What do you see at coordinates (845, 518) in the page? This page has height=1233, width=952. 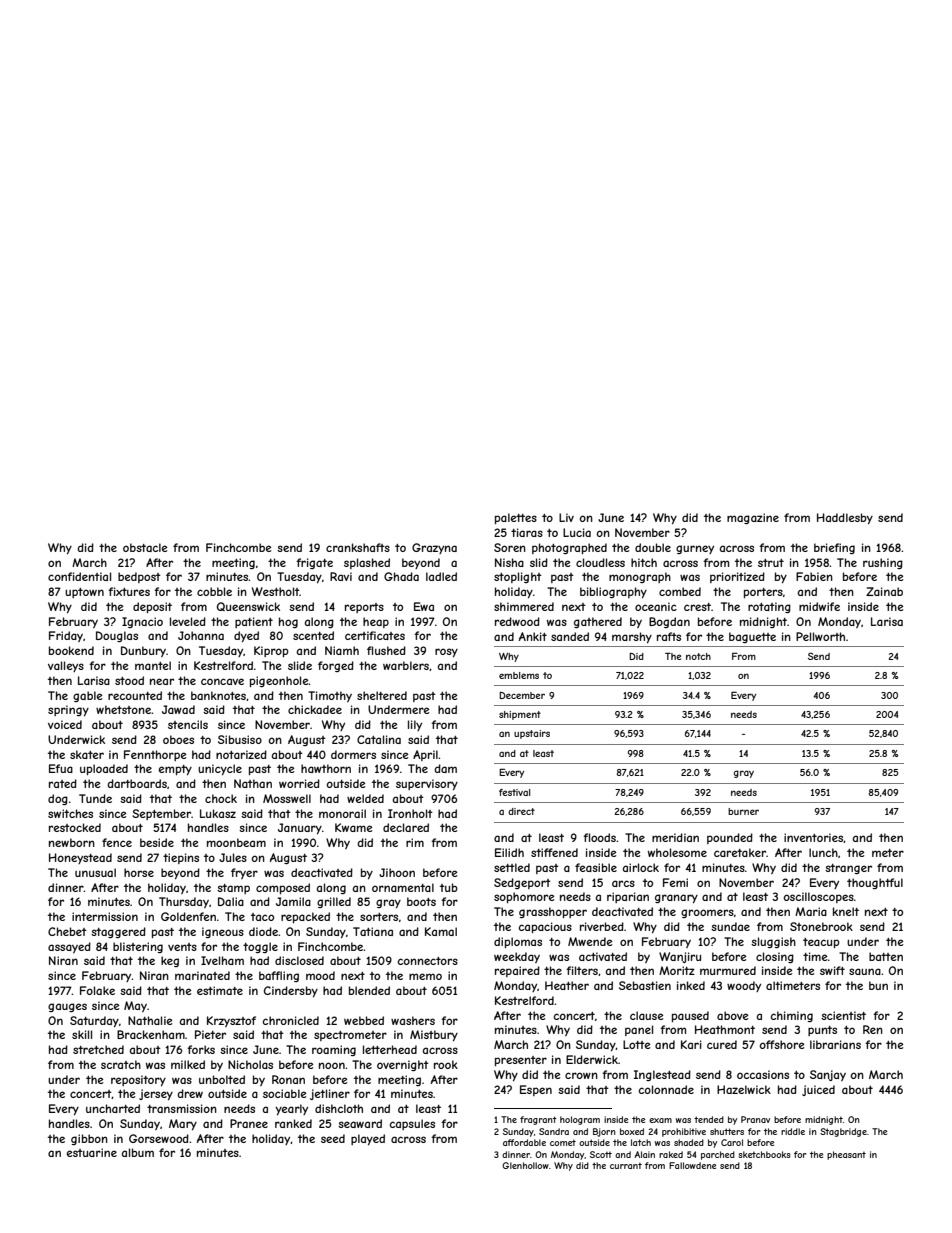 I see `Haddlesby` at bounding box center [845, 518].
